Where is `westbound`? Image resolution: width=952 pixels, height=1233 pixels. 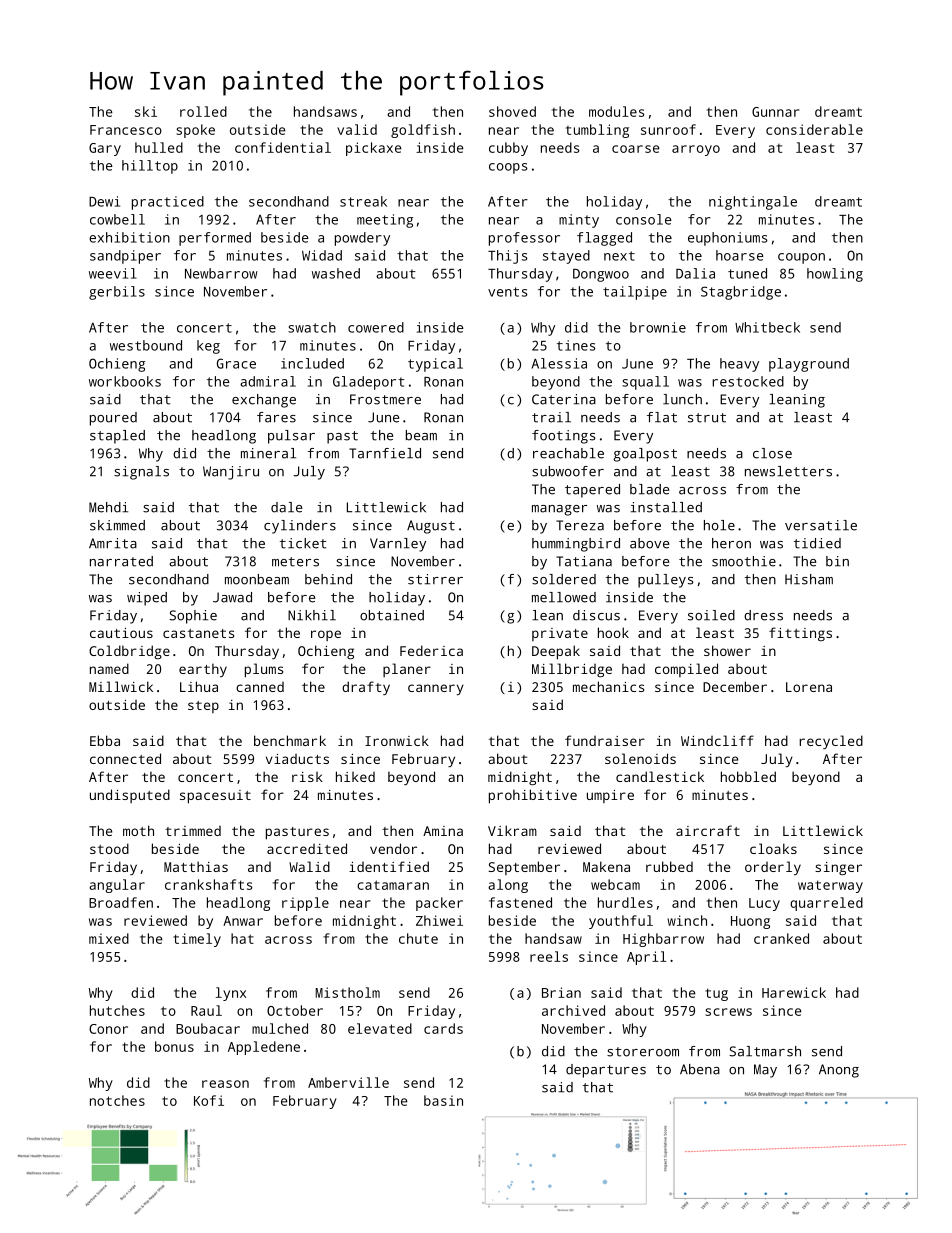
westbound is located at coordinates (146, 345).
